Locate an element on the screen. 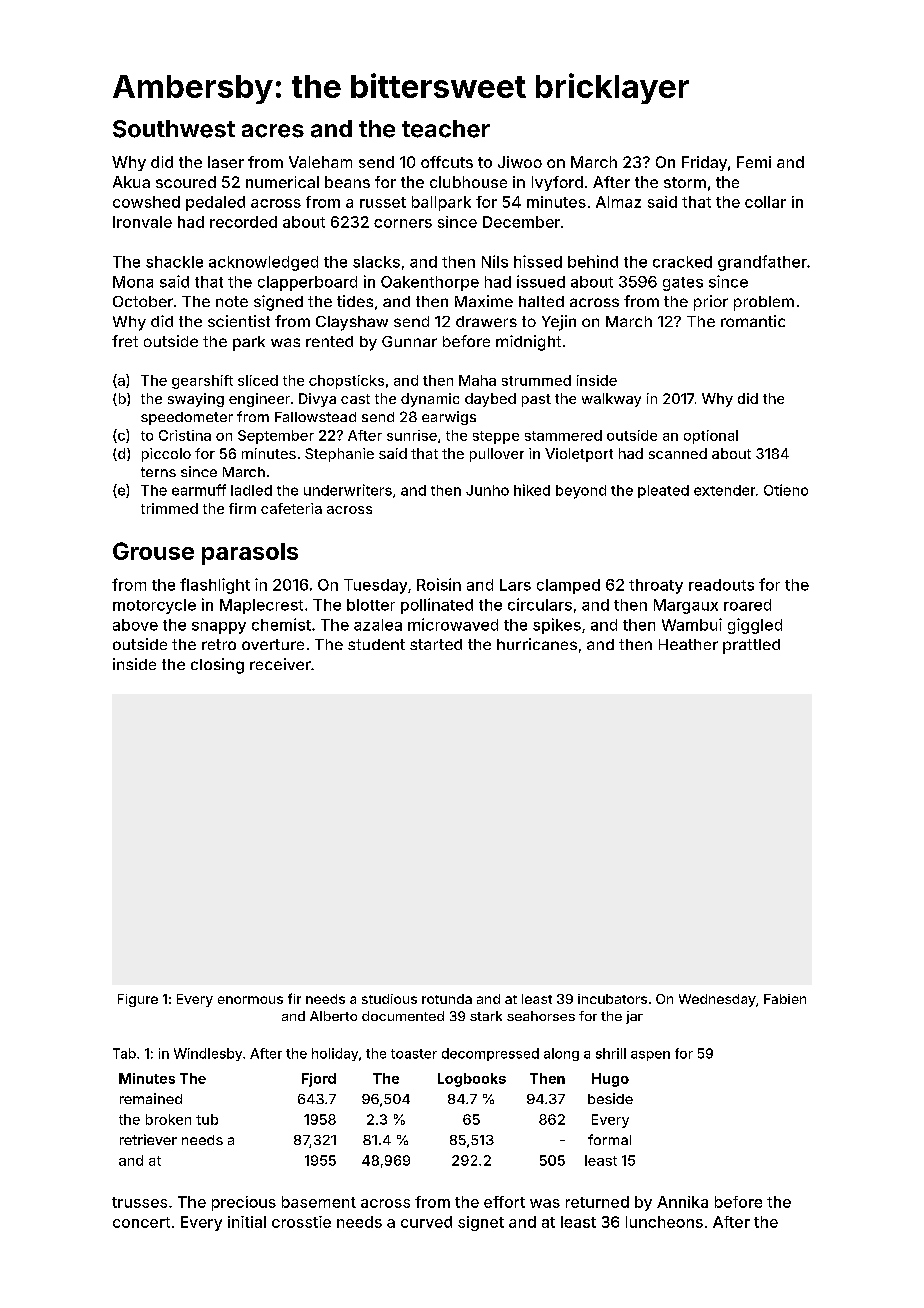 The width and height of the screenshot is (924, 1308). teacher is located at coordinates (446, 129).
